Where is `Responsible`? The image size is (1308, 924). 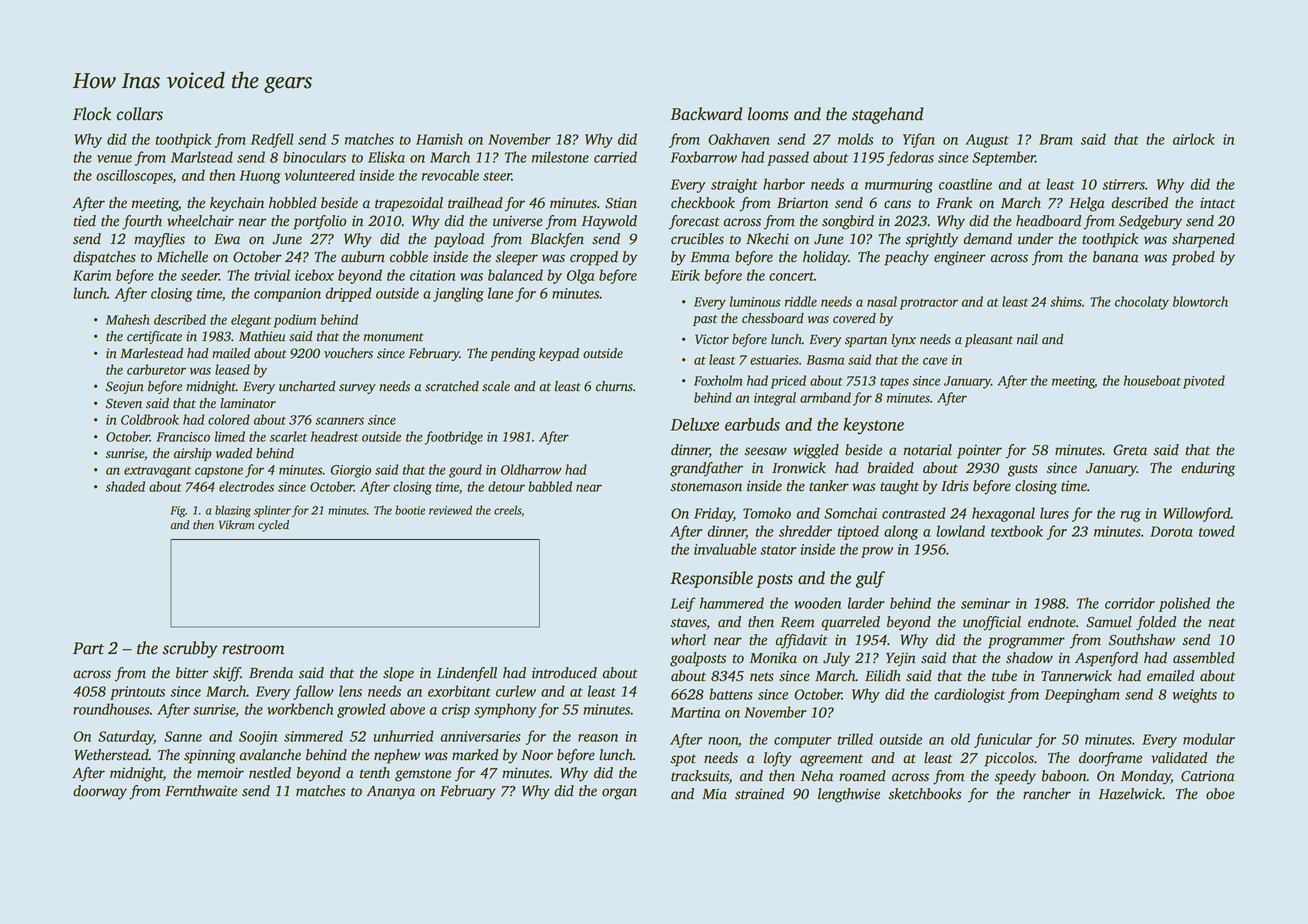
Responsible is located at coordinates (711, 579).
